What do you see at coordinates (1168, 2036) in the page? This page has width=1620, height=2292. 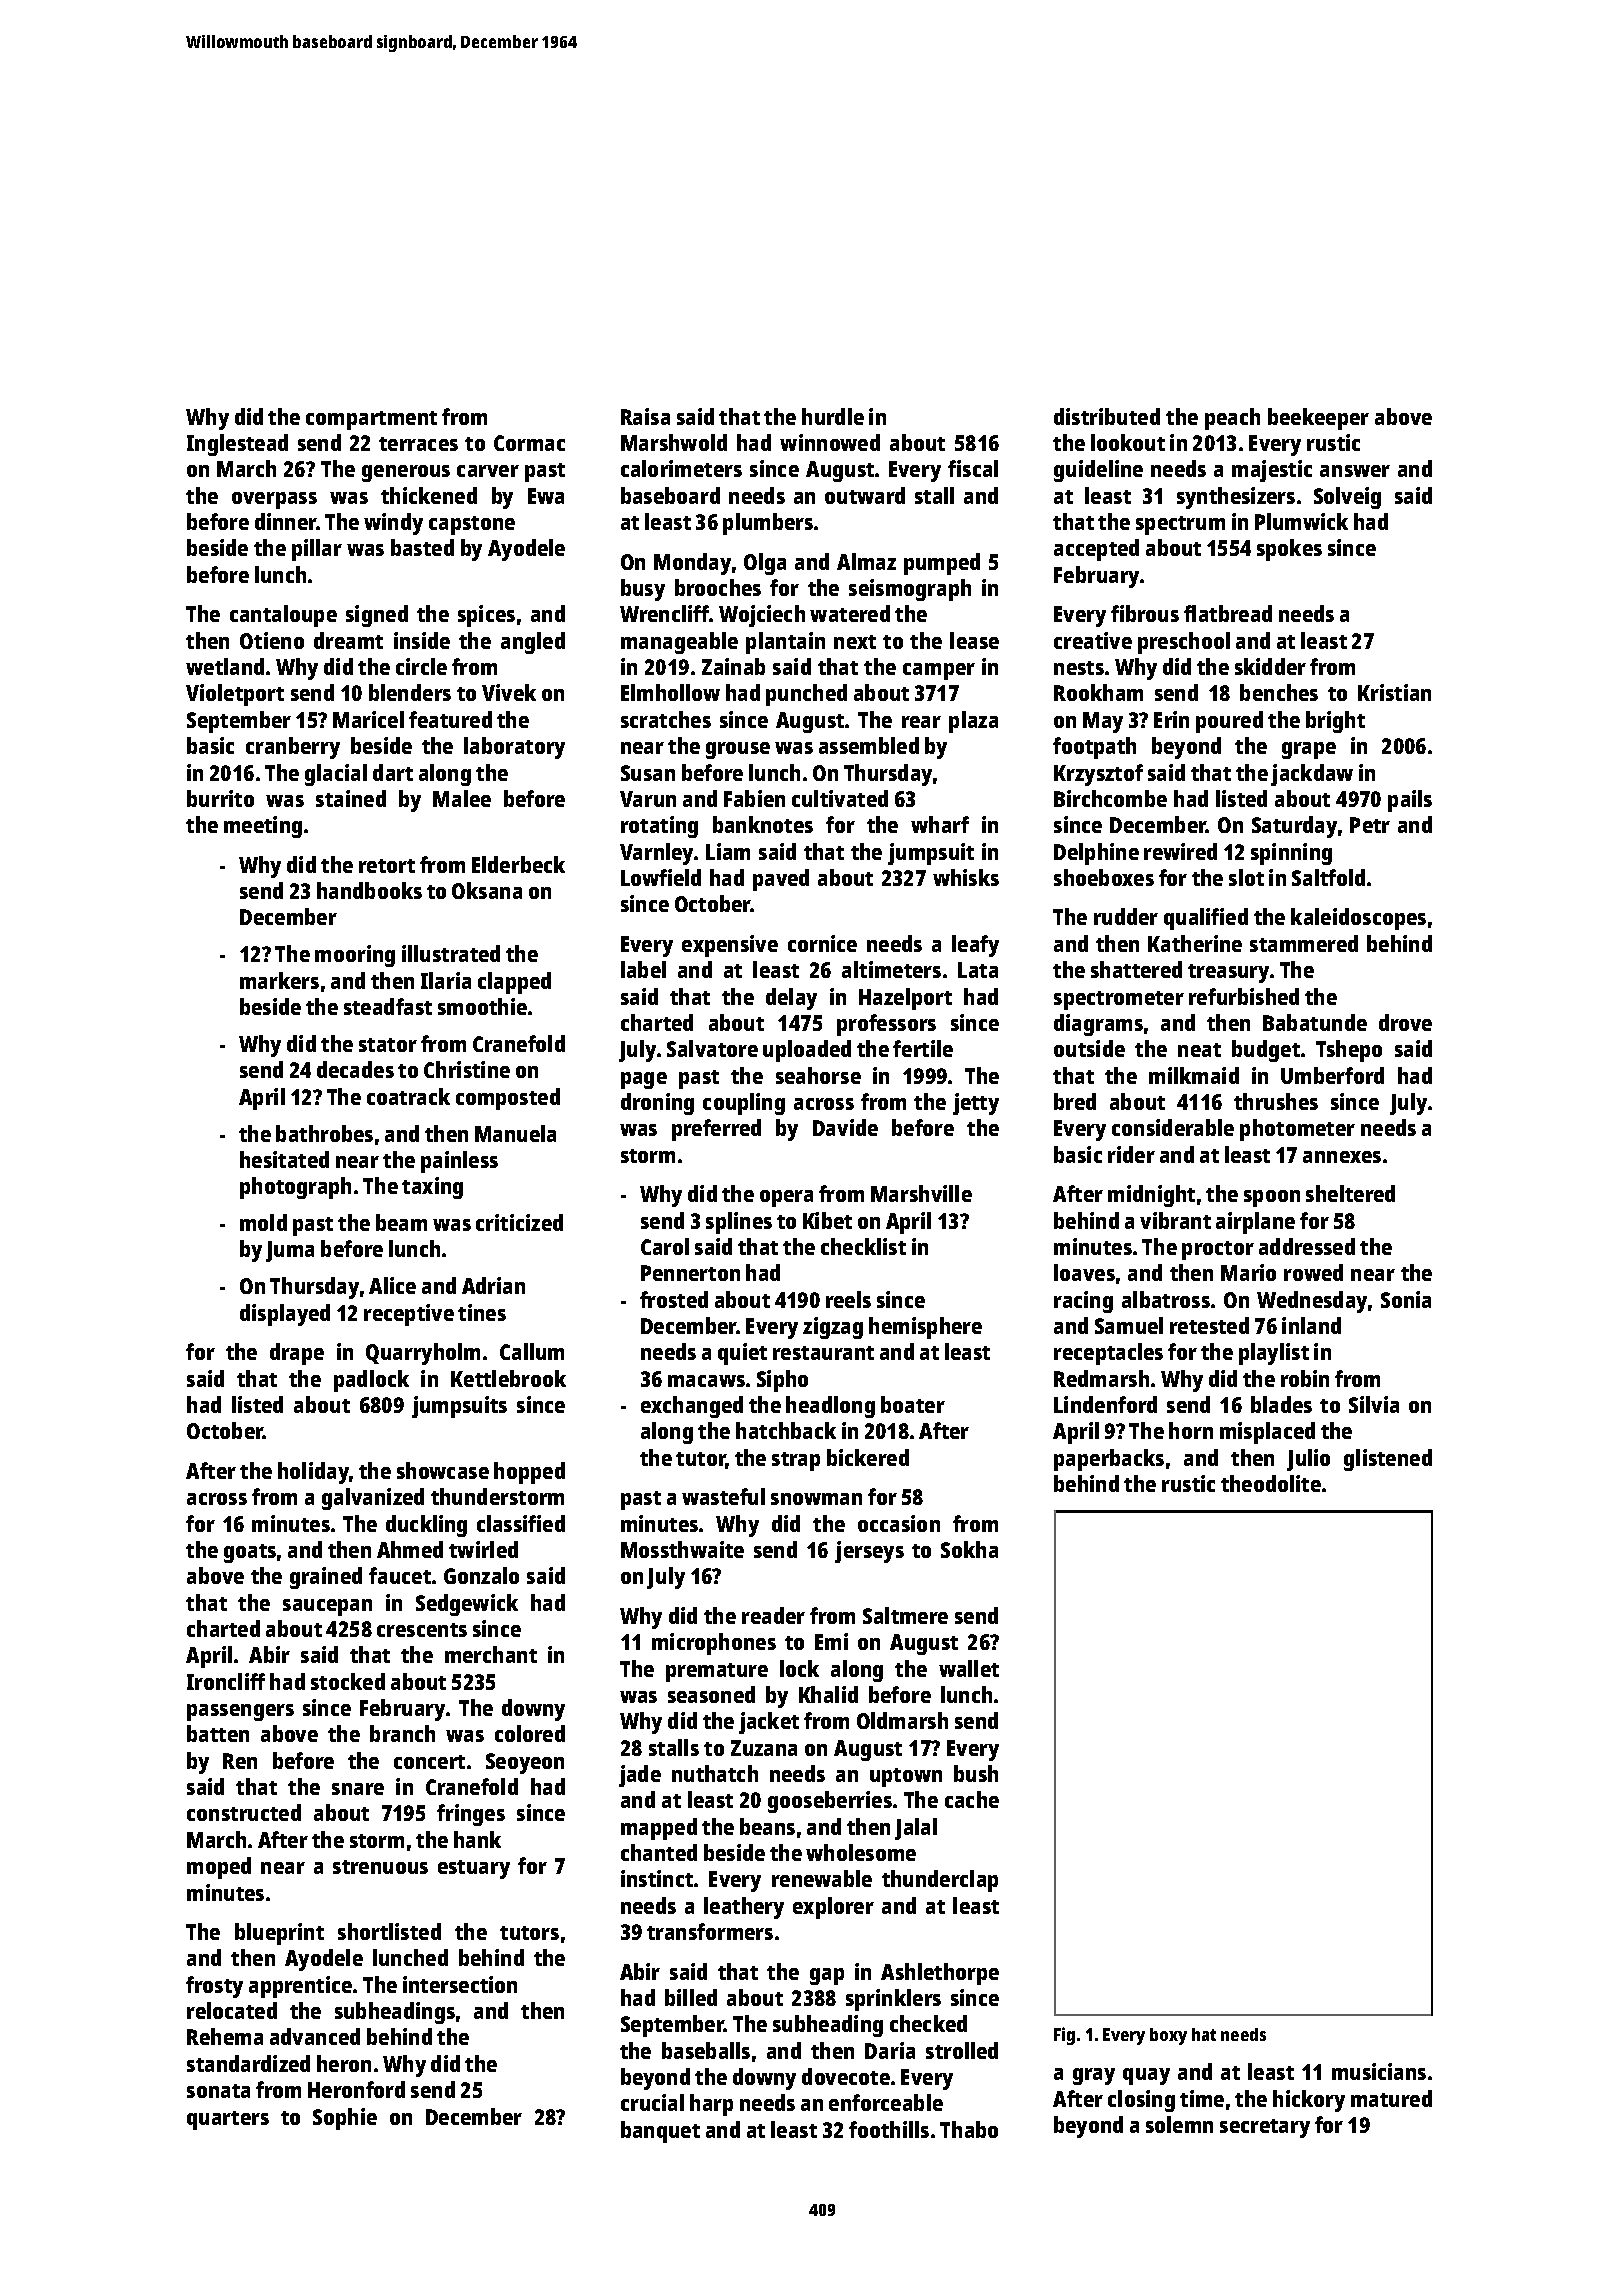 I see `boxy` at bounding box center [1168, 2036].
